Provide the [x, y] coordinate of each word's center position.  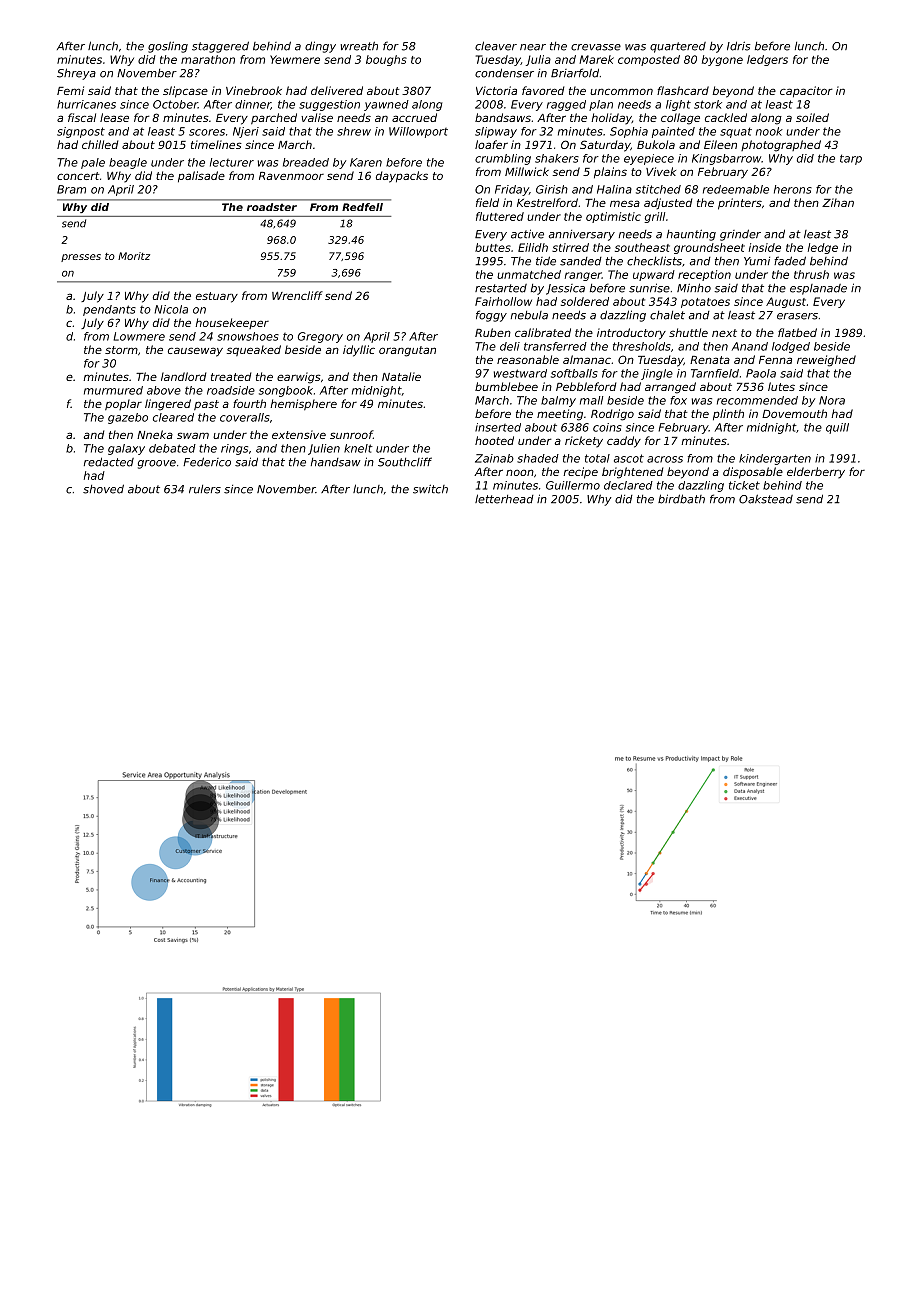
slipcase [185, 92]
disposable [753, 473]
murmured [113, 390]
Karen [366, 162]
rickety [584, 442]
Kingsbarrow [726, 159]
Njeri [246, 132]
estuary [217, 297]
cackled [726, 117]
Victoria [496, 90]
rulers [205, 489]
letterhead [504, 499]
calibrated [543, 332]
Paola [761, 373]
